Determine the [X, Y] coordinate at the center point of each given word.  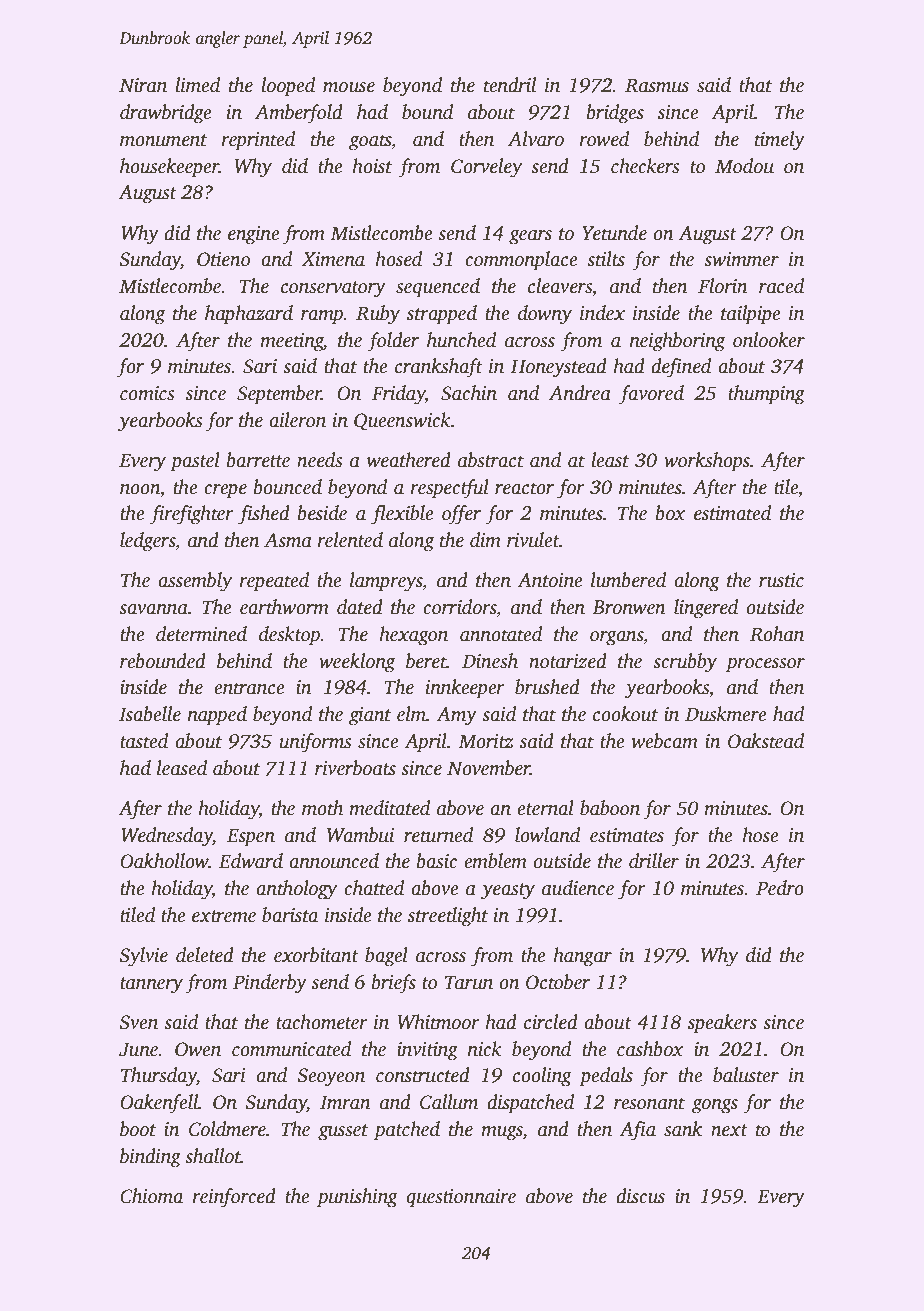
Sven [138, 1022]
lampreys [386, 582]
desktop [289, 636]
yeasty [508, 891]
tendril [510, 85]
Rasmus [657, 85]
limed [197, 85]
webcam [664, 741]
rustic [781, 580]
